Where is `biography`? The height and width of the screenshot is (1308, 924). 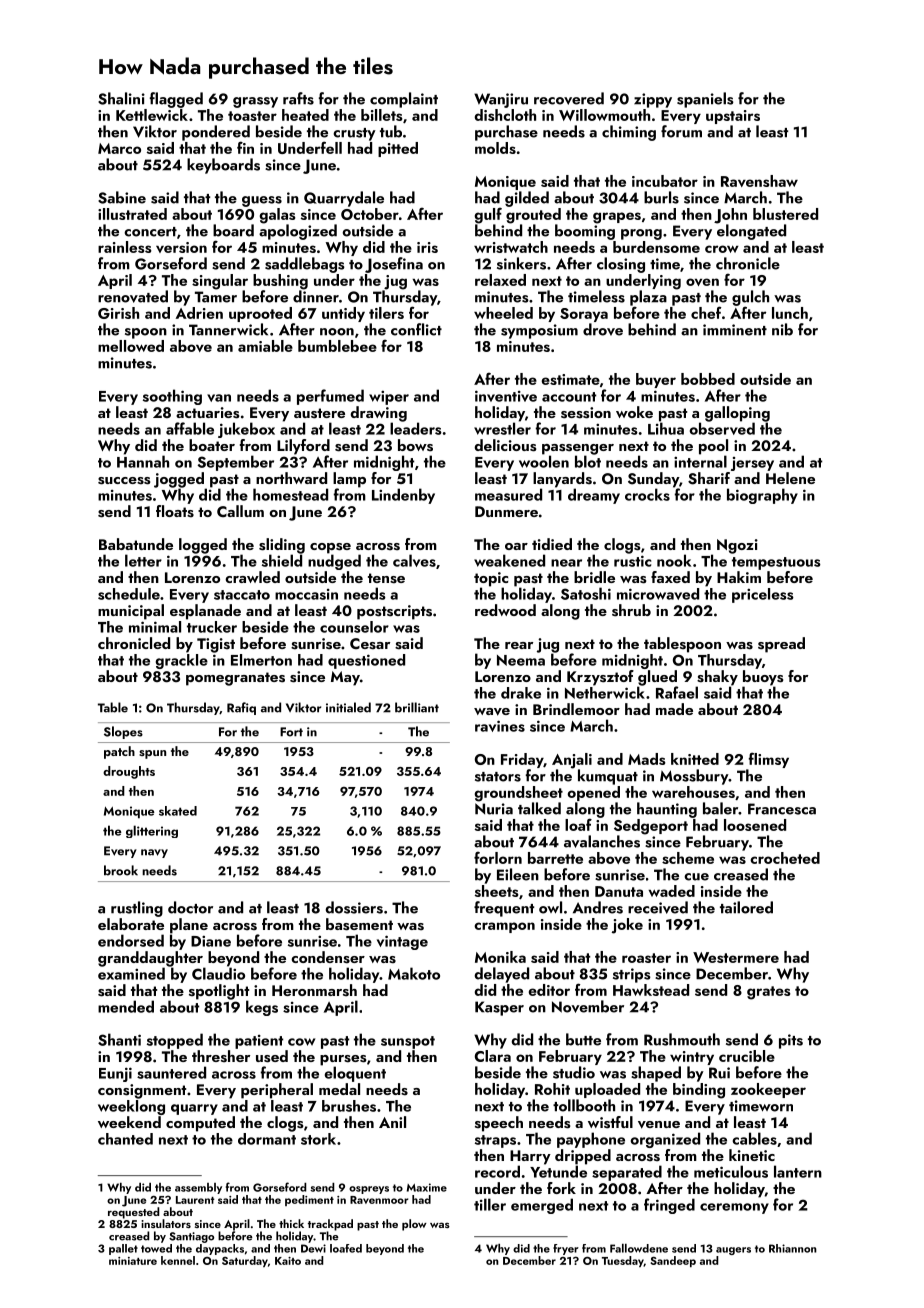
biography is located at coordinates (762, 496).
